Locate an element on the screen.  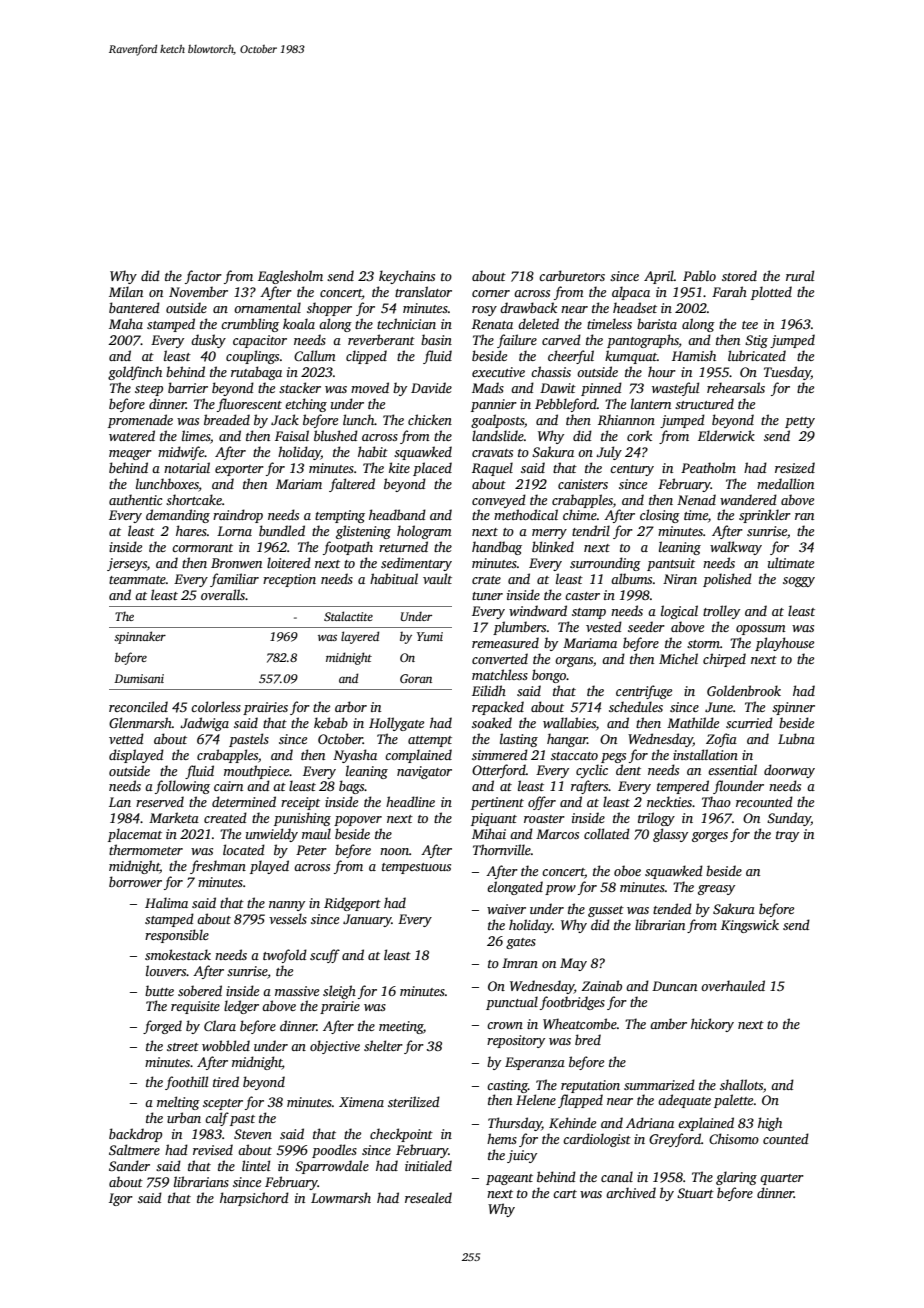
keychains is located at coordinates (407, 277).
